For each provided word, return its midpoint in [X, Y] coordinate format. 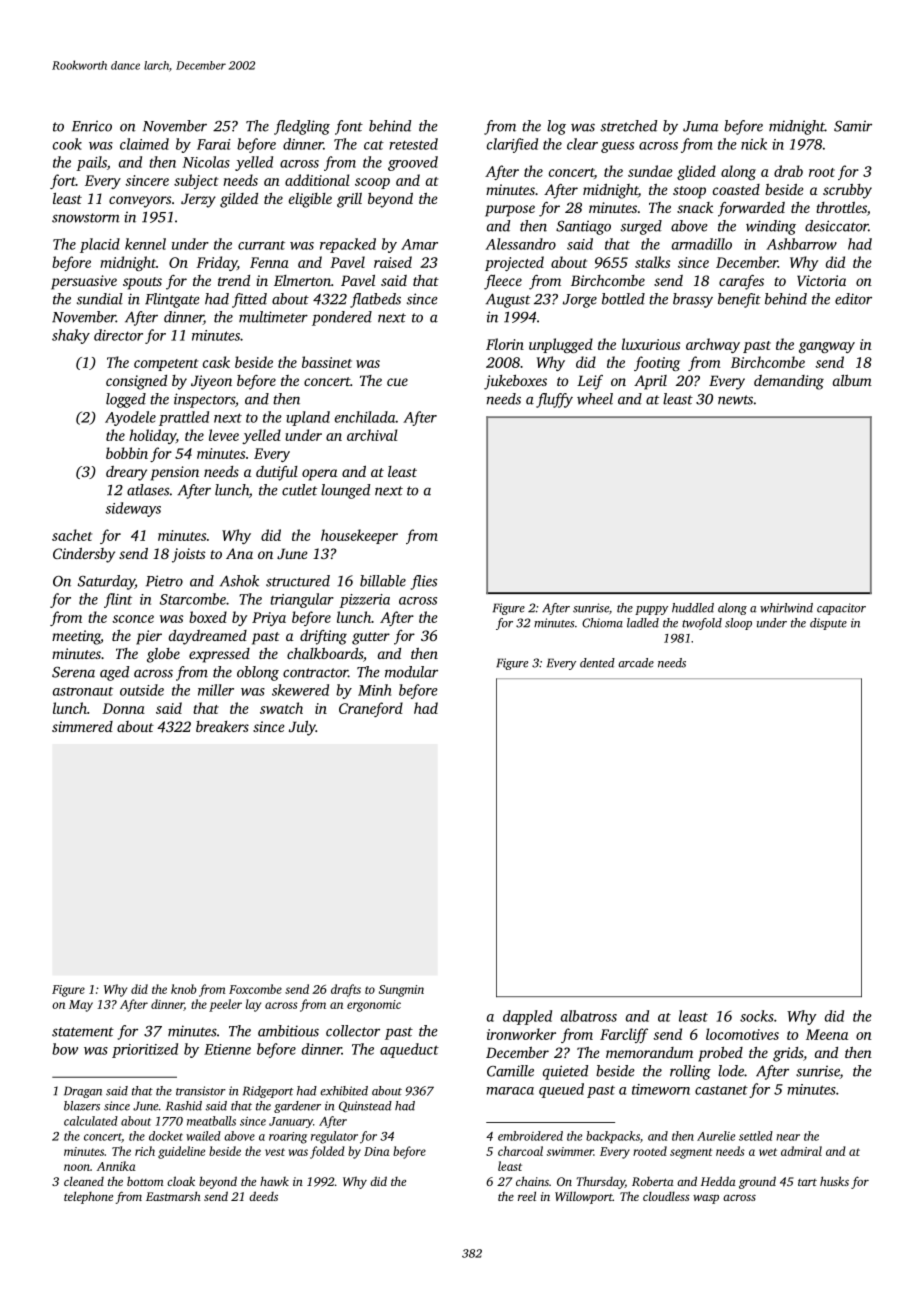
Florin [505, 344]
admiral [801, 1151]
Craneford [371, 709]
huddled [693, 608]
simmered [82, 726]
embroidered [530, 1136]
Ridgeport [268, 1092]
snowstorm [86, 218]
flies [423, 582]
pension [175, 473]
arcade [636, 663]
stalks [652, 262]
